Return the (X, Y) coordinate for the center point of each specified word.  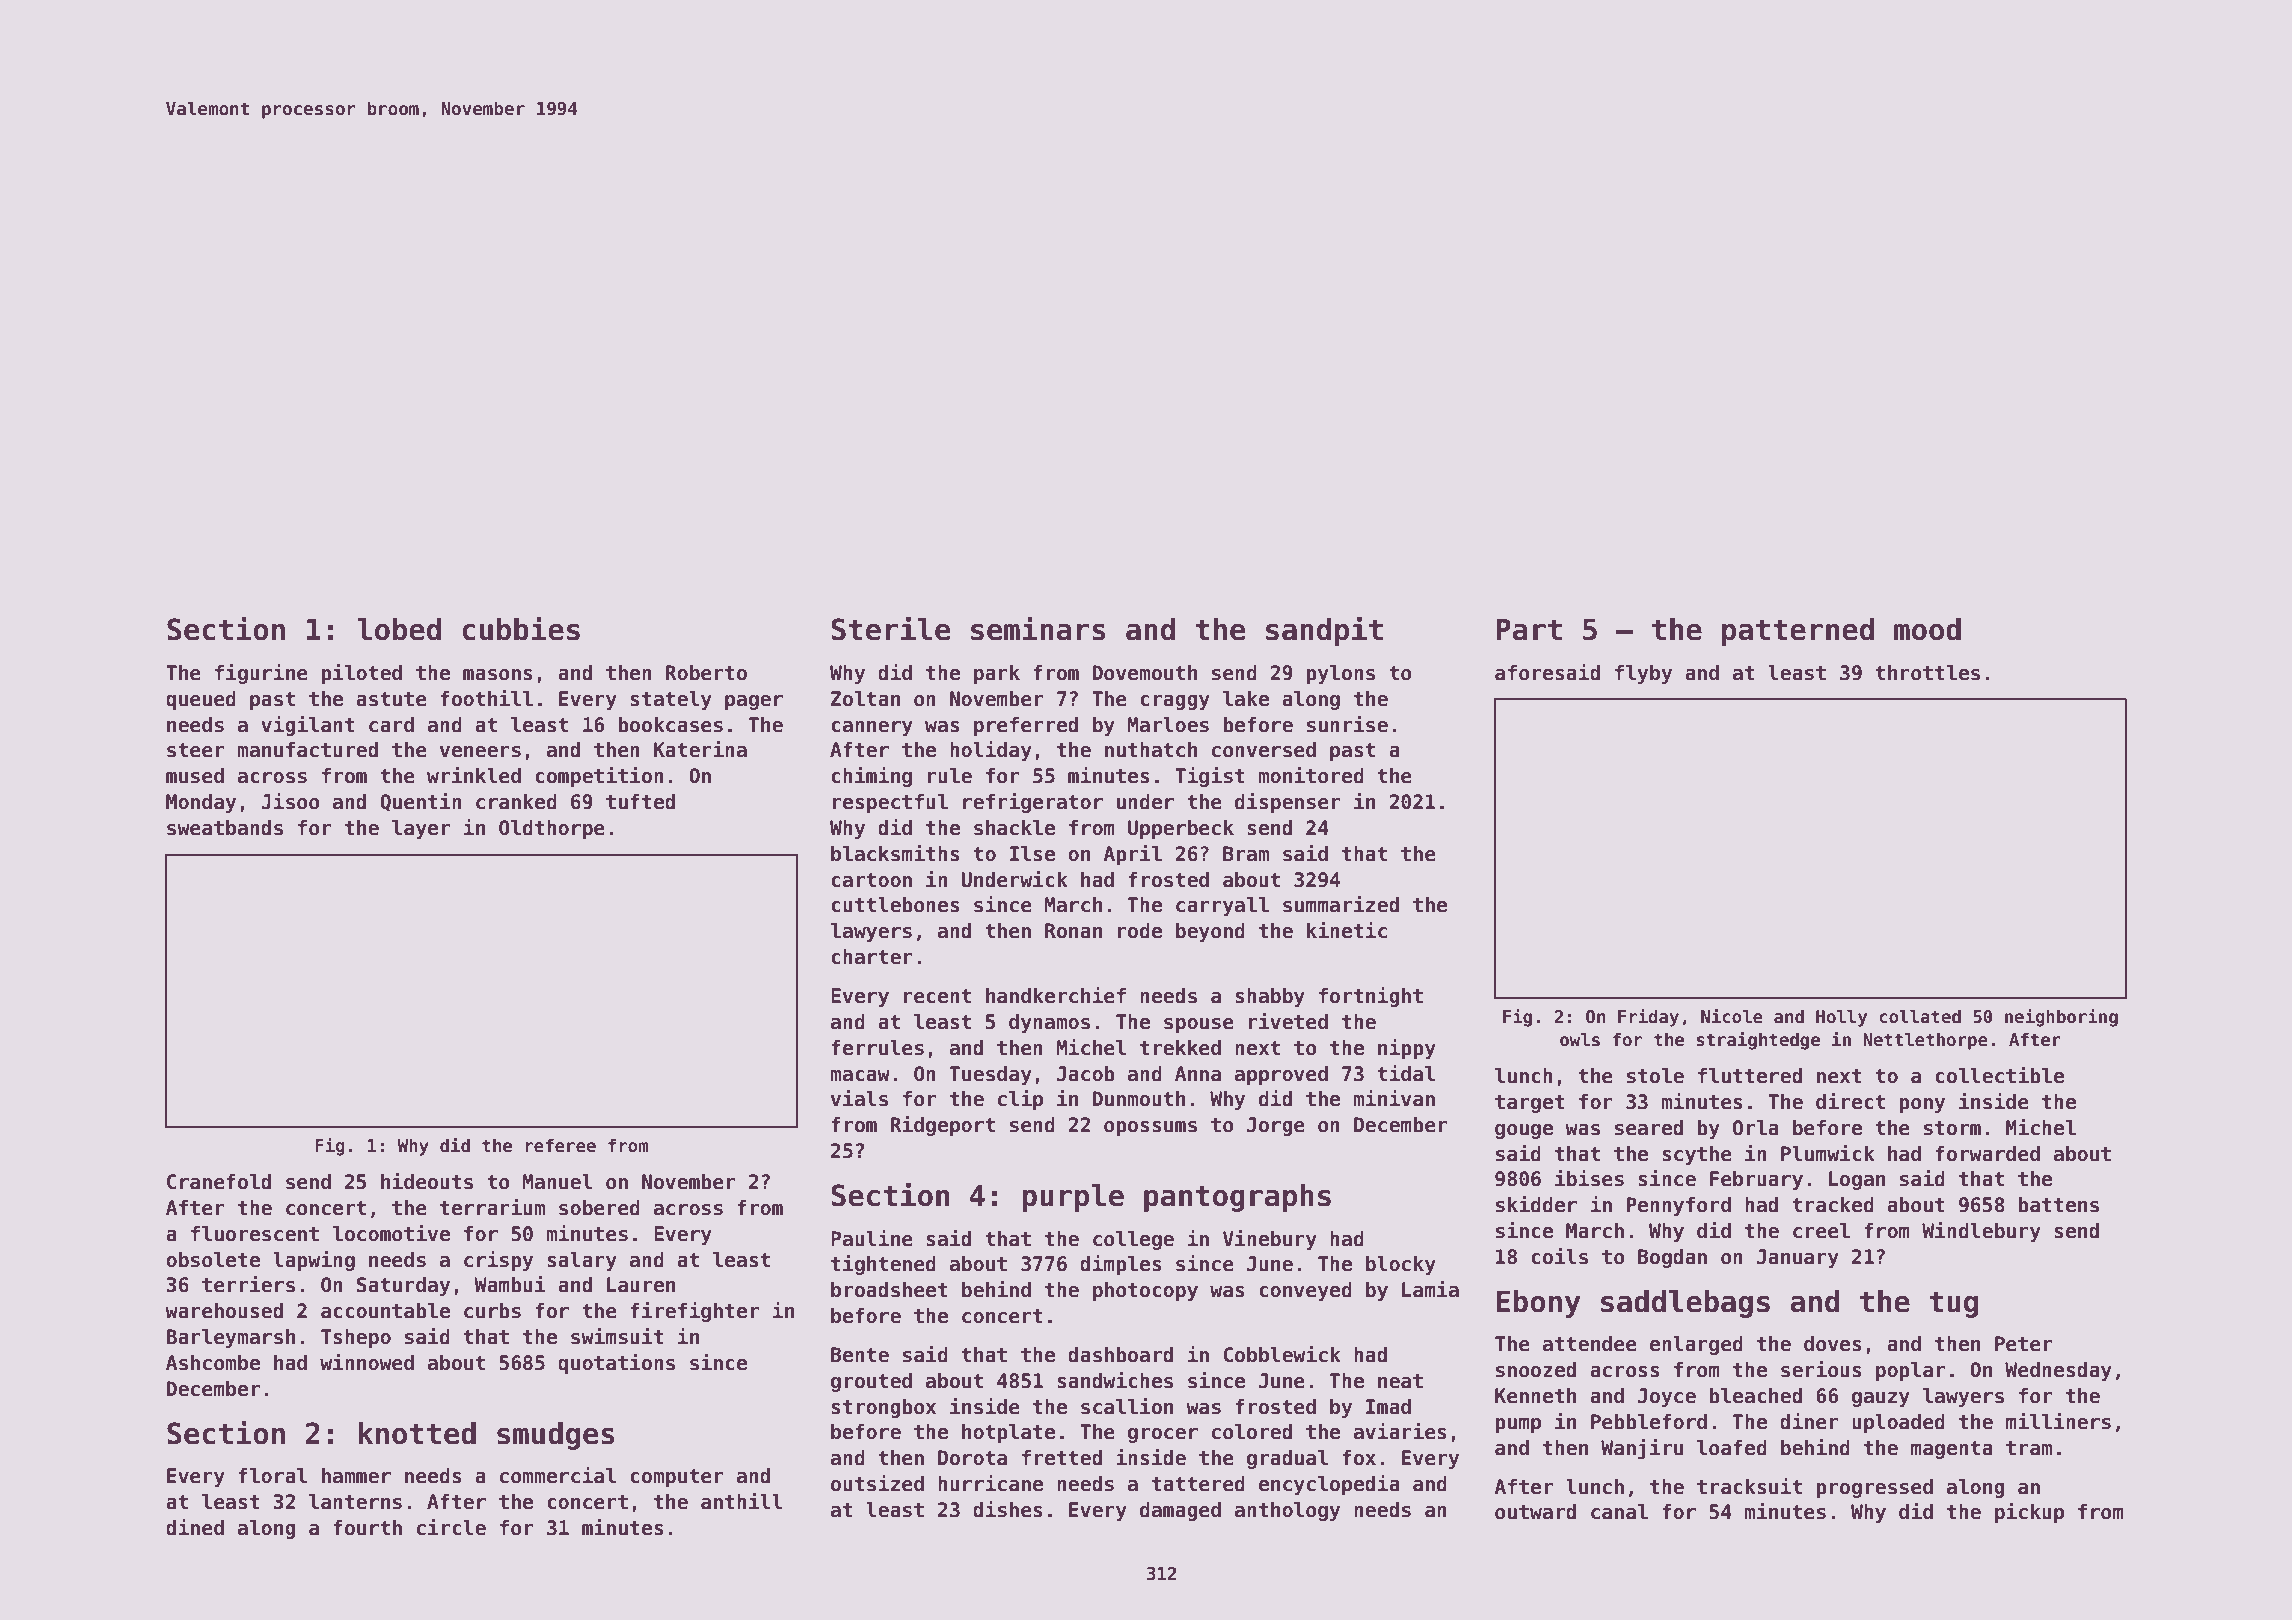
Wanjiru (1642, 1449)
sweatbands (225, 828)
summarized (1341, 904)
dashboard (1120, 1355)
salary (582, 1261)
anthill (742, 1501)
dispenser (1287, 803)
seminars (1038, 628)
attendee (1590, 1344)
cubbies (521, 628)
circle (451, 1527)
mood (1927, 629)
